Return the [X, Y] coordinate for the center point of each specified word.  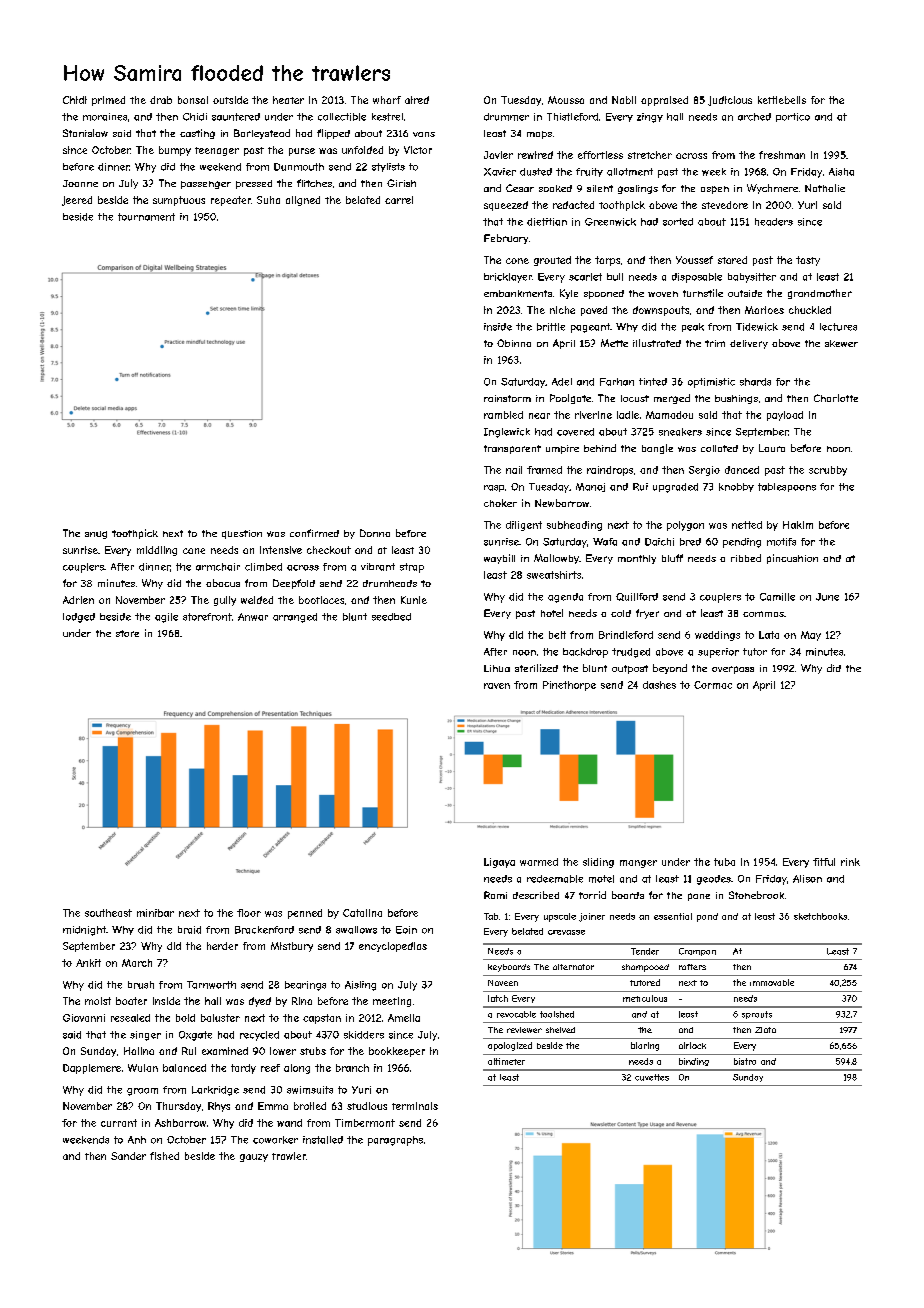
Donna [375, 533]
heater [288, 100]
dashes [659, 685]
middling [157, 551]
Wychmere [772, 189]
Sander [128, 1156]
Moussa [566, 100]
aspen [715, 190]
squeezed [506, 206]
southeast [108, 913]
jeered [77, 201]
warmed [539, 862]
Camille [777, 597]
